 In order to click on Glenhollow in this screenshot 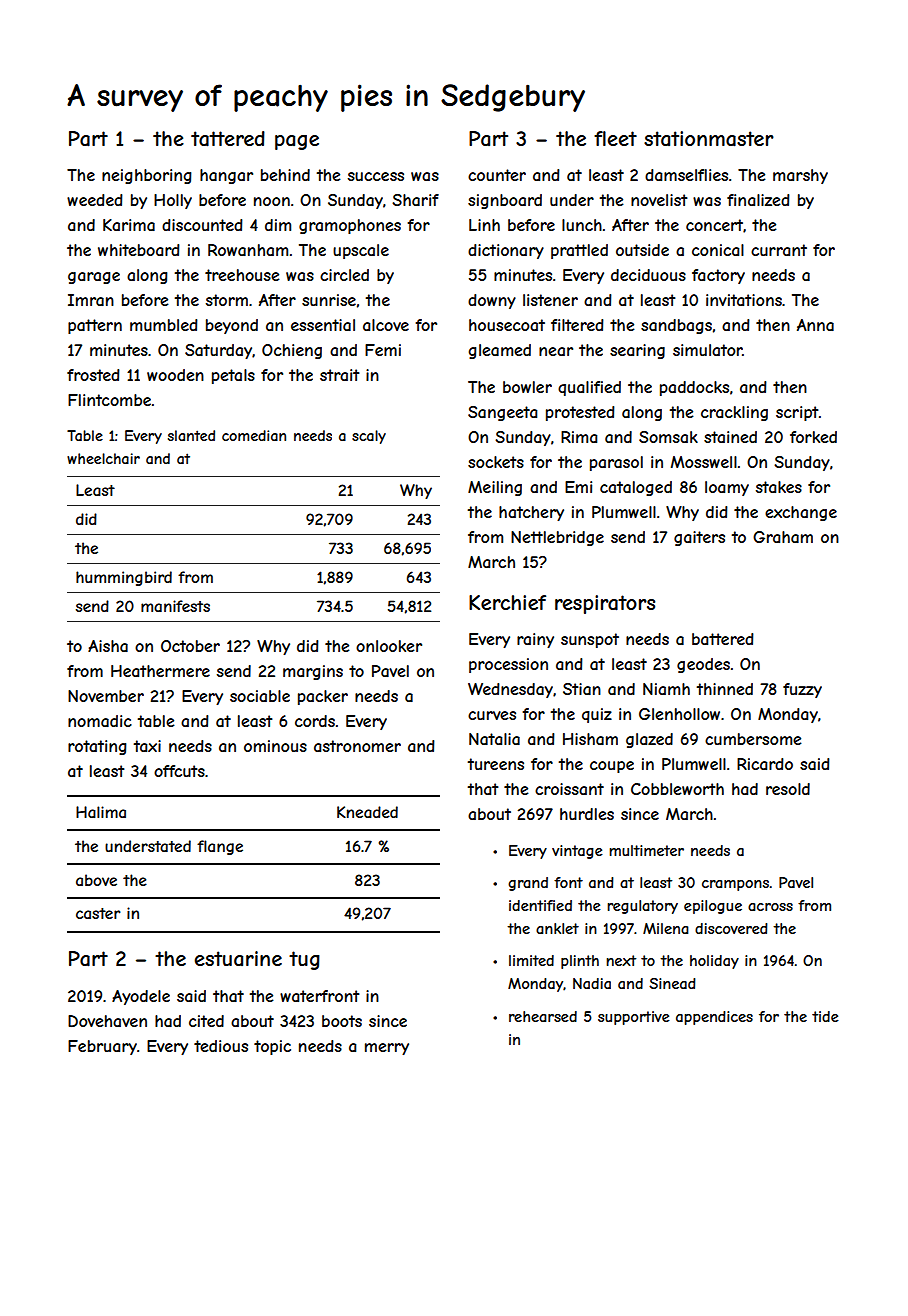, I will do `click(679, 714)`.
